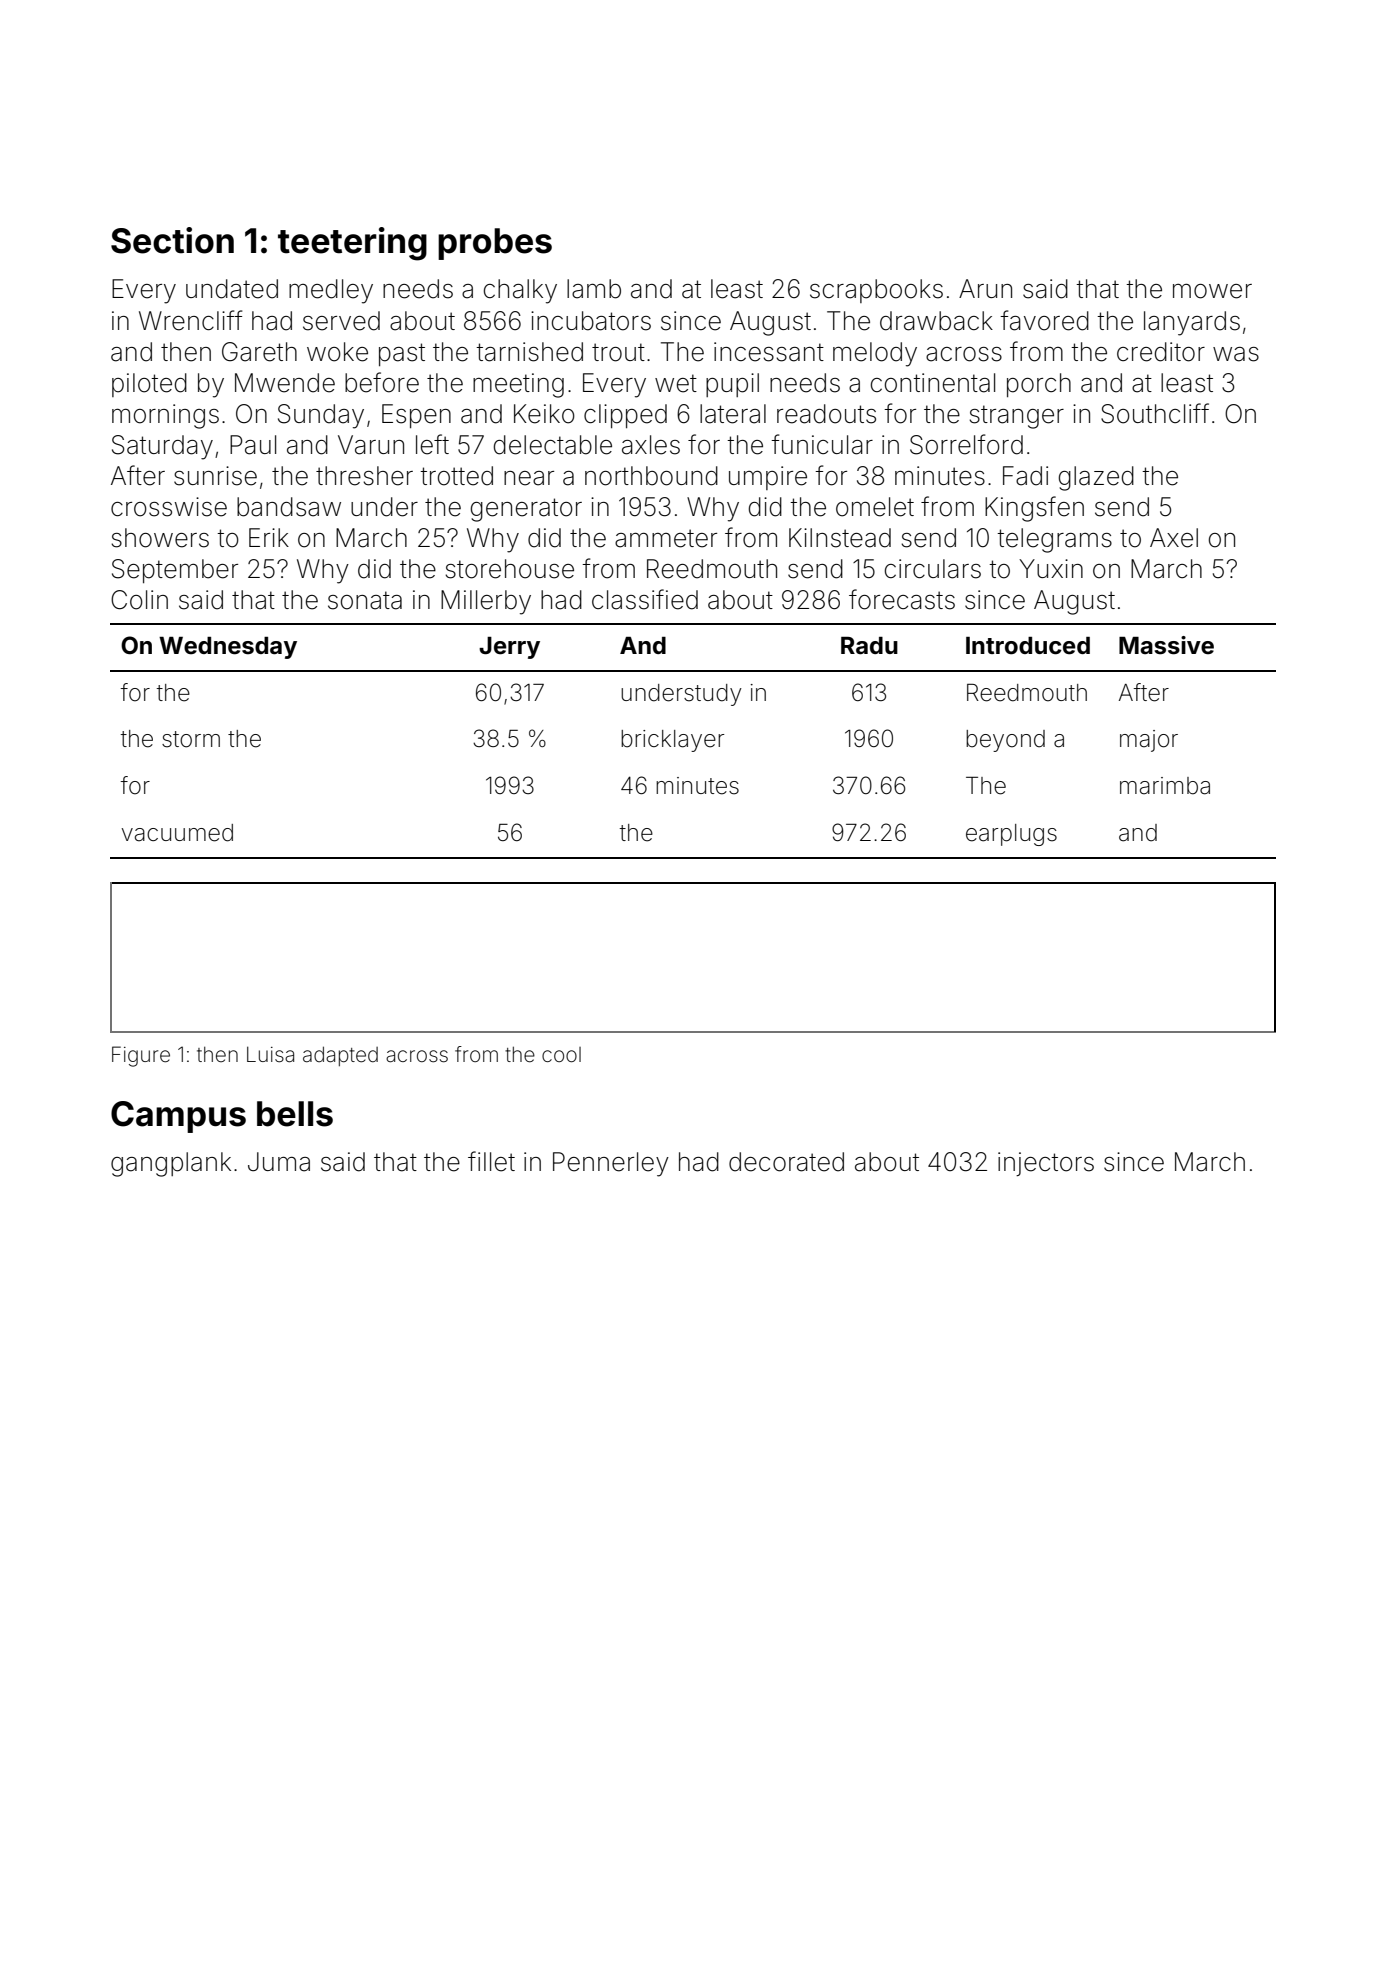 The height and width of the screenshot is (1969, 1386). I want to click on decorated, so click(786, 1162).
